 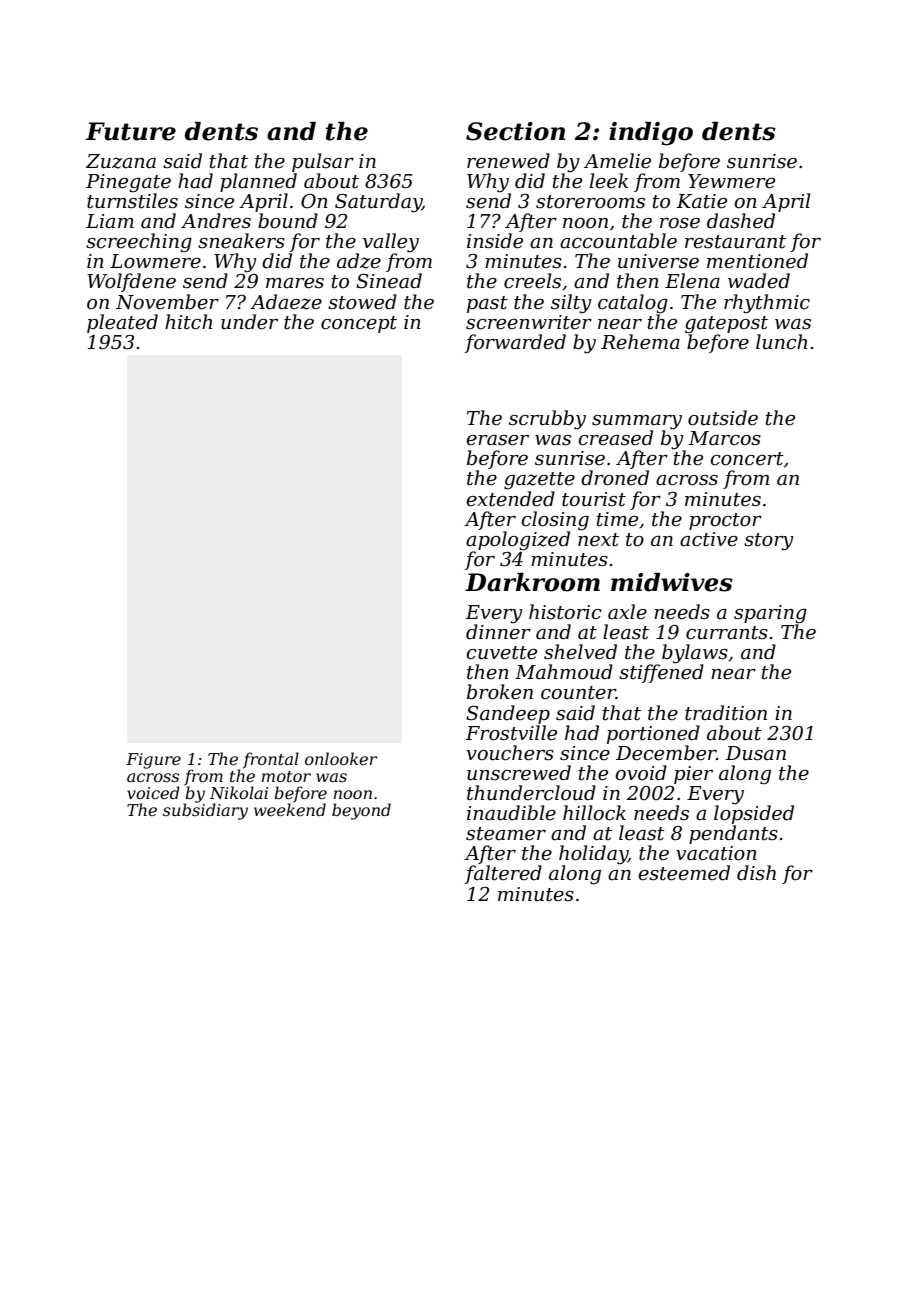 I want to click on Future, so click(x=131, y=131).
